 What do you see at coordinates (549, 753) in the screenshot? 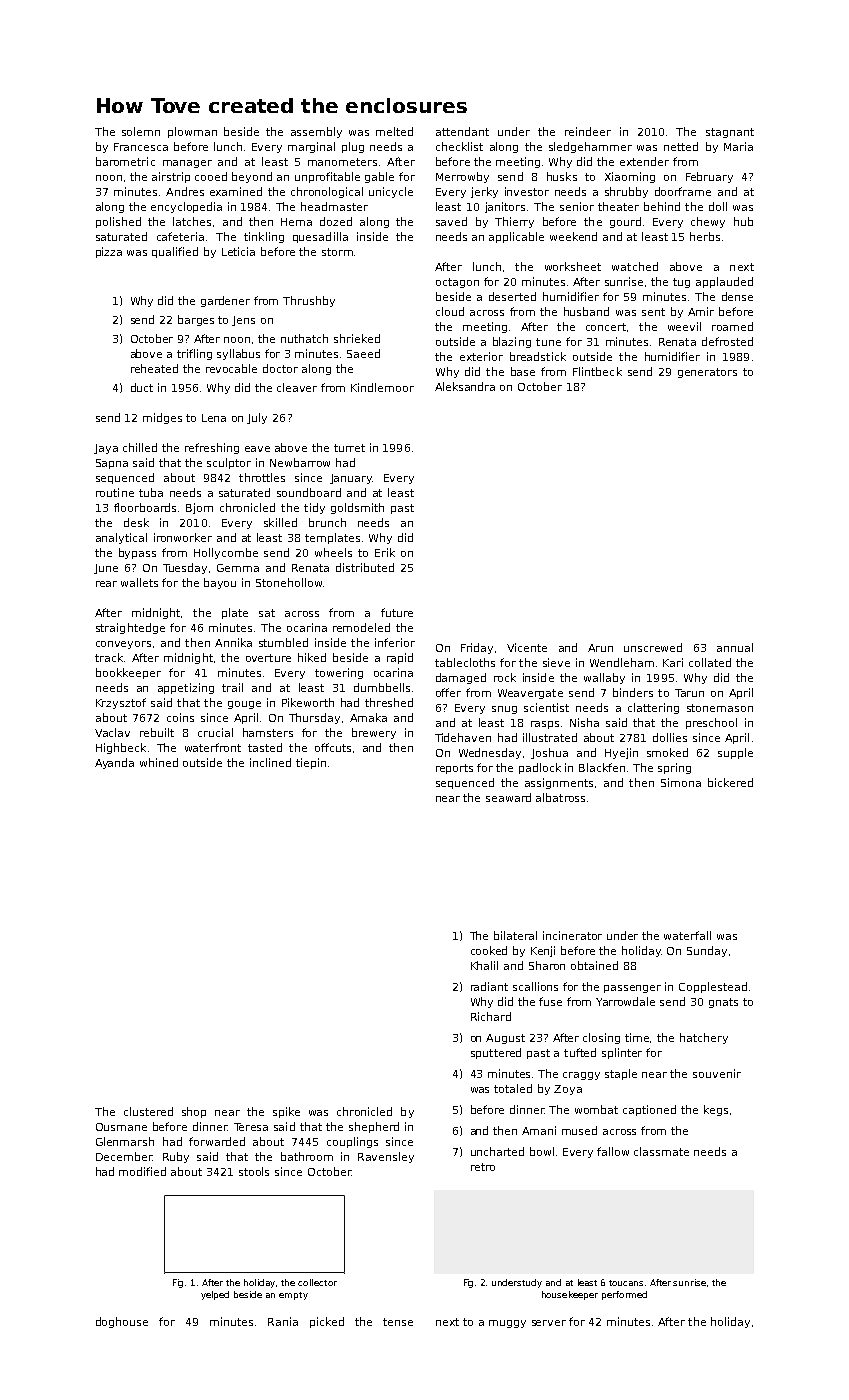
I see `Joshua` at bounding box center [549, 753].
